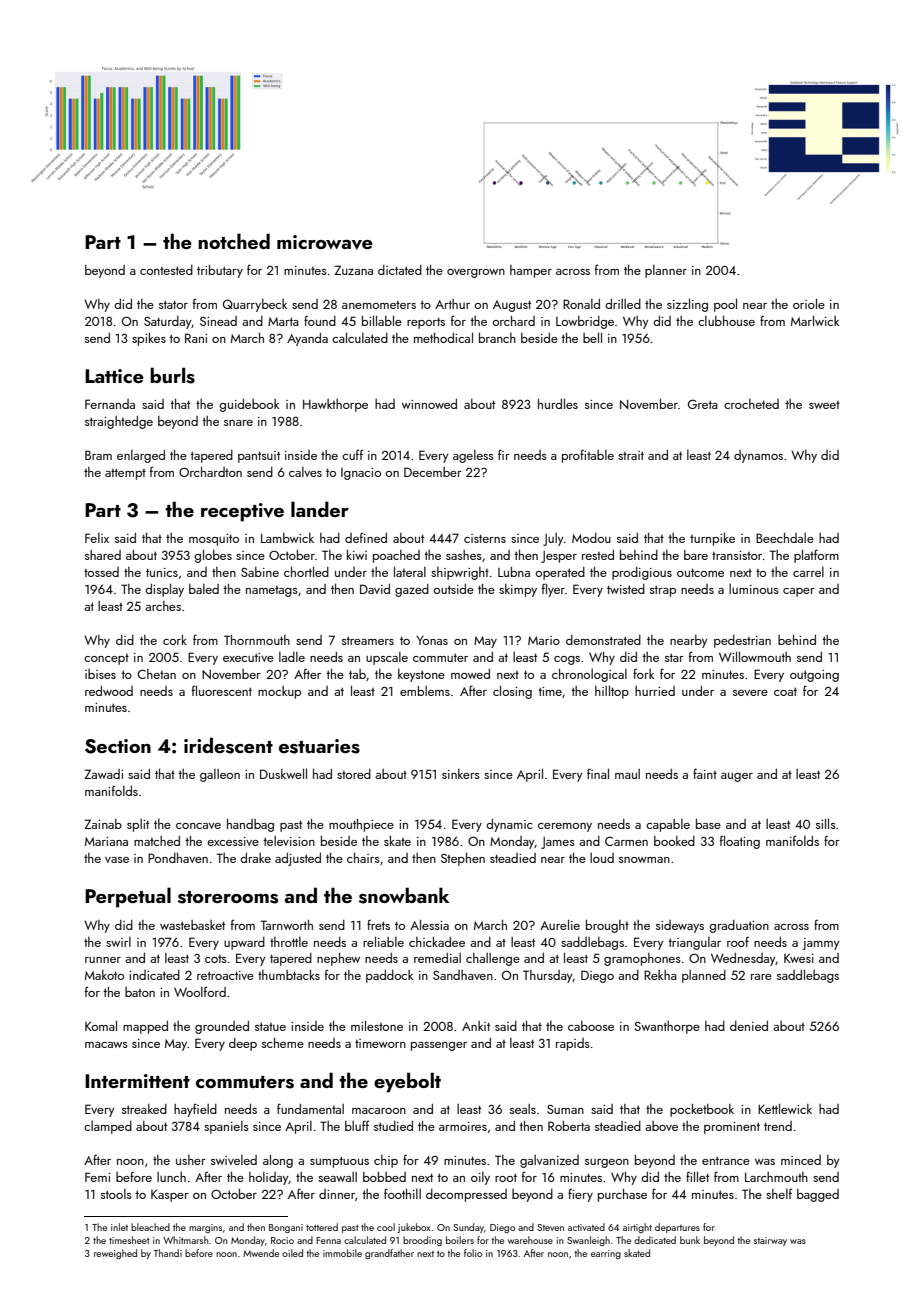  What do you see at coordinates (809, 303) in the document?
I see `oriole` at bounding box center [809, 303].
